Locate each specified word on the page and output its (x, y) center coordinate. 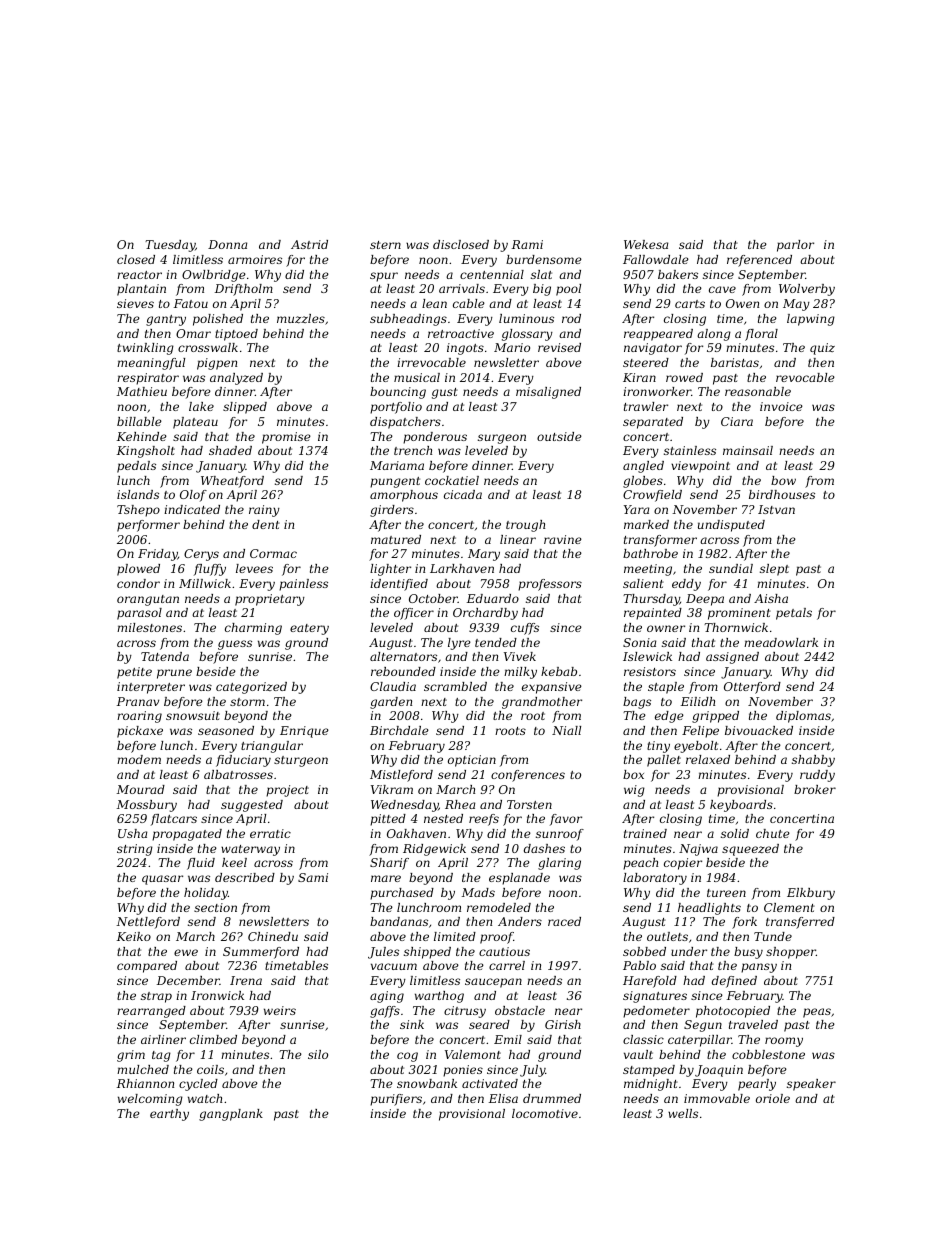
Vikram (392, 789)
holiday (206, 894)
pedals (136, 467)
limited (455, 936)
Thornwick (736, 627)
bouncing (398, 393)
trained (645, 833)
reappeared (658, 335)
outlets (667, 936)
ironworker (657, 391)
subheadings (408, 320)
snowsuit (193, 715)
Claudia (393, 686)
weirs (280, 1010)
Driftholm (244, 290)
